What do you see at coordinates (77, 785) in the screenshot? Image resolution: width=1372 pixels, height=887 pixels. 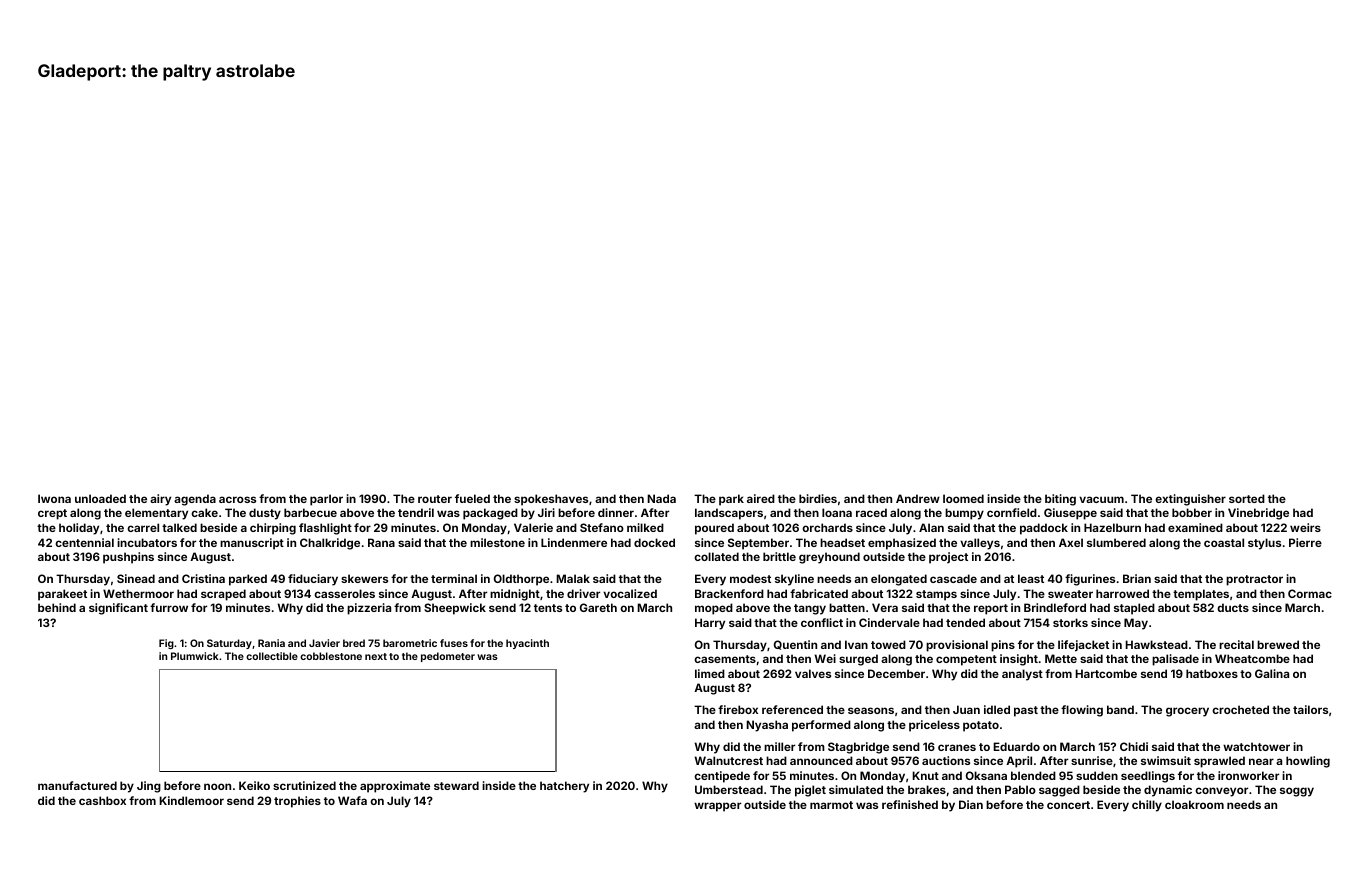 I see `manufactured` at bounding box center [77, 785].
